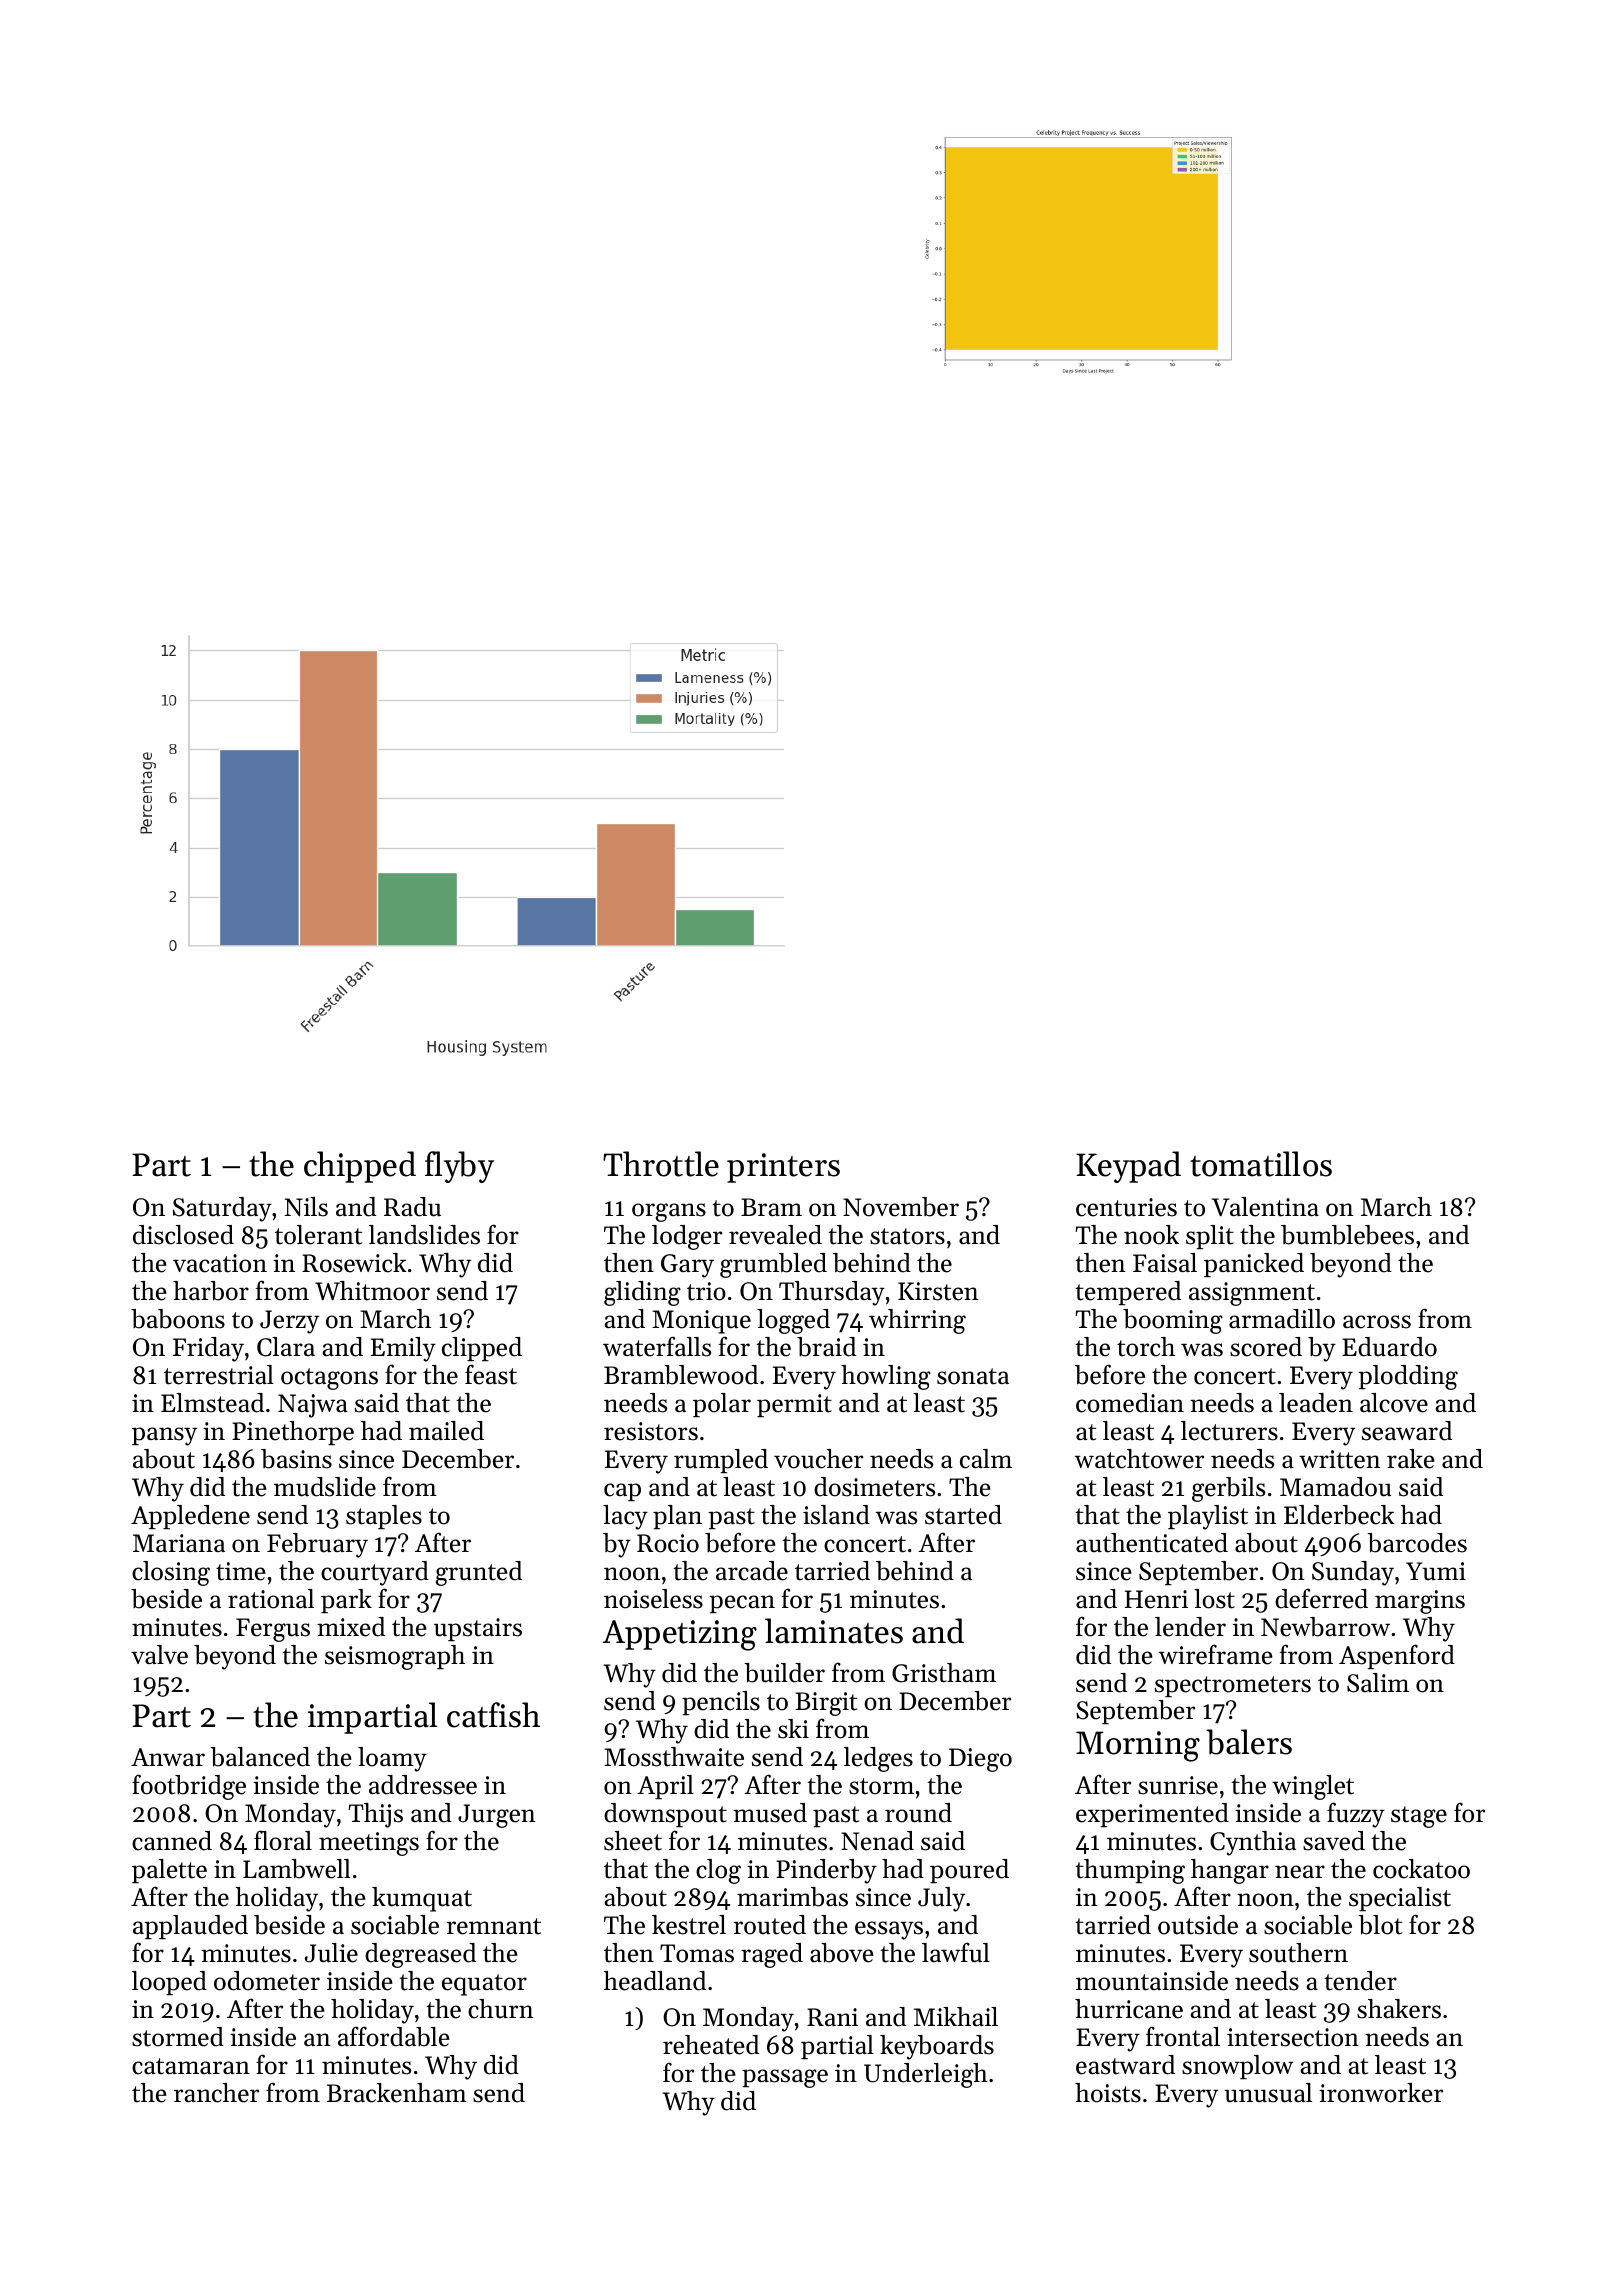  Describe the element at coordinates (191, 2066) in the image. I see `catamaran` at that location.
